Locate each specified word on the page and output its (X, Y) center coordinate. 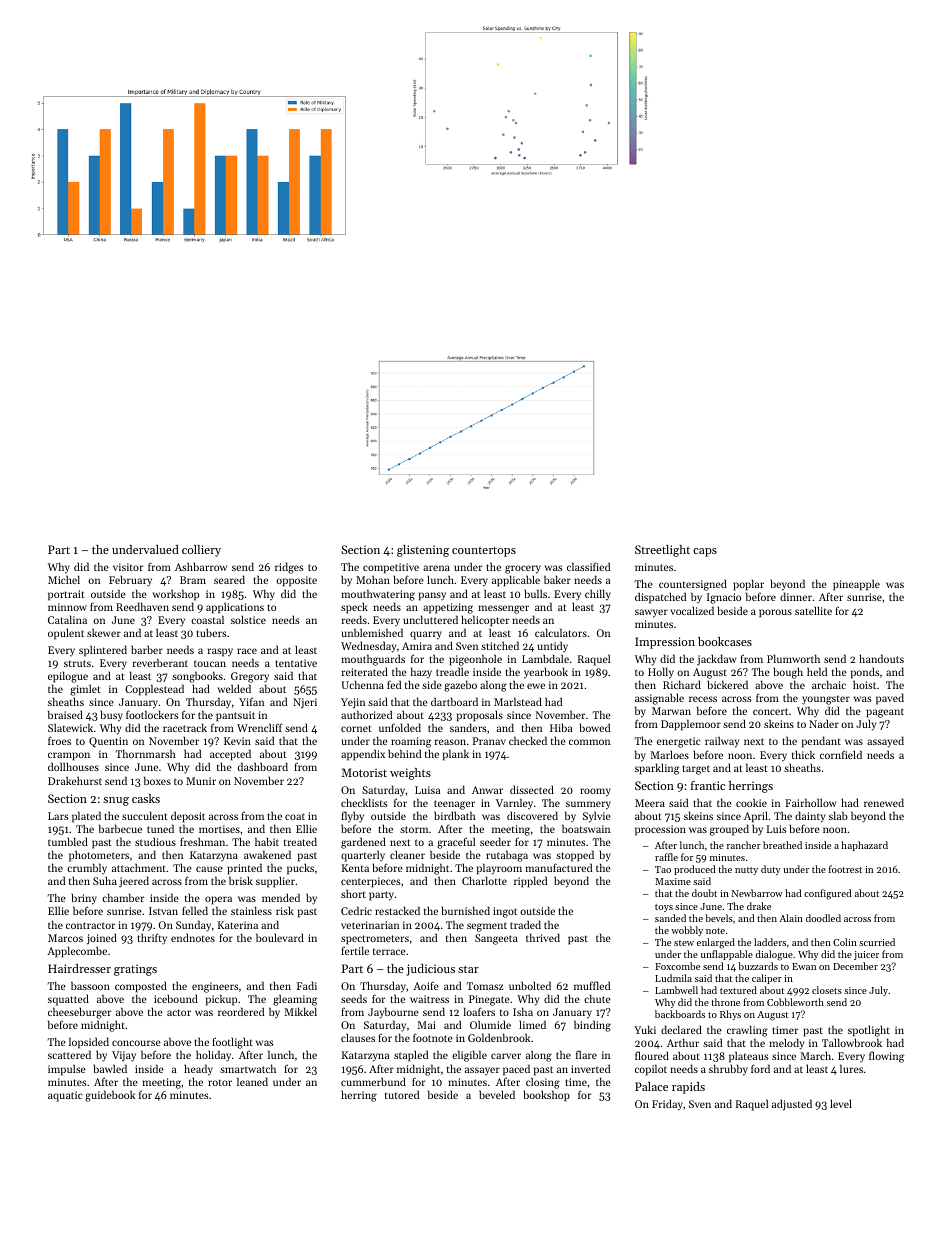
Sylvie (597, 817)
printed (244, 869)
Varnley (514, 803)
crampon (69, 756)
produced (694, 870)
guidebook (110, 1096)
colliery (201, 551)
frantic (708, 785)
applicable (516, 581)
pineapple (856, 585)
